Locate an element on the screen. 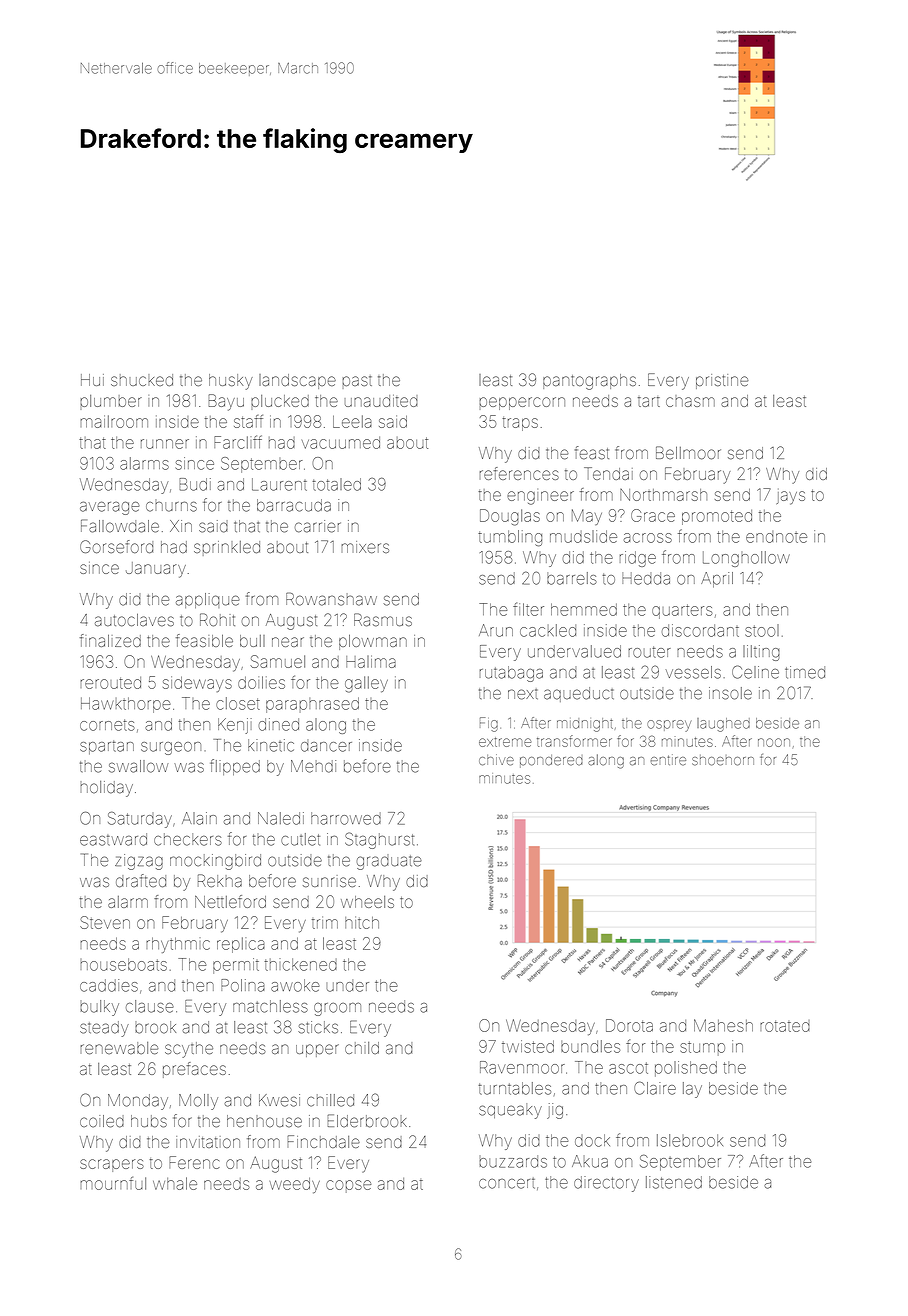 Image resolution: width=908 pixels, height=1316 pixels. discordant is located at coordinates (700, 630).
